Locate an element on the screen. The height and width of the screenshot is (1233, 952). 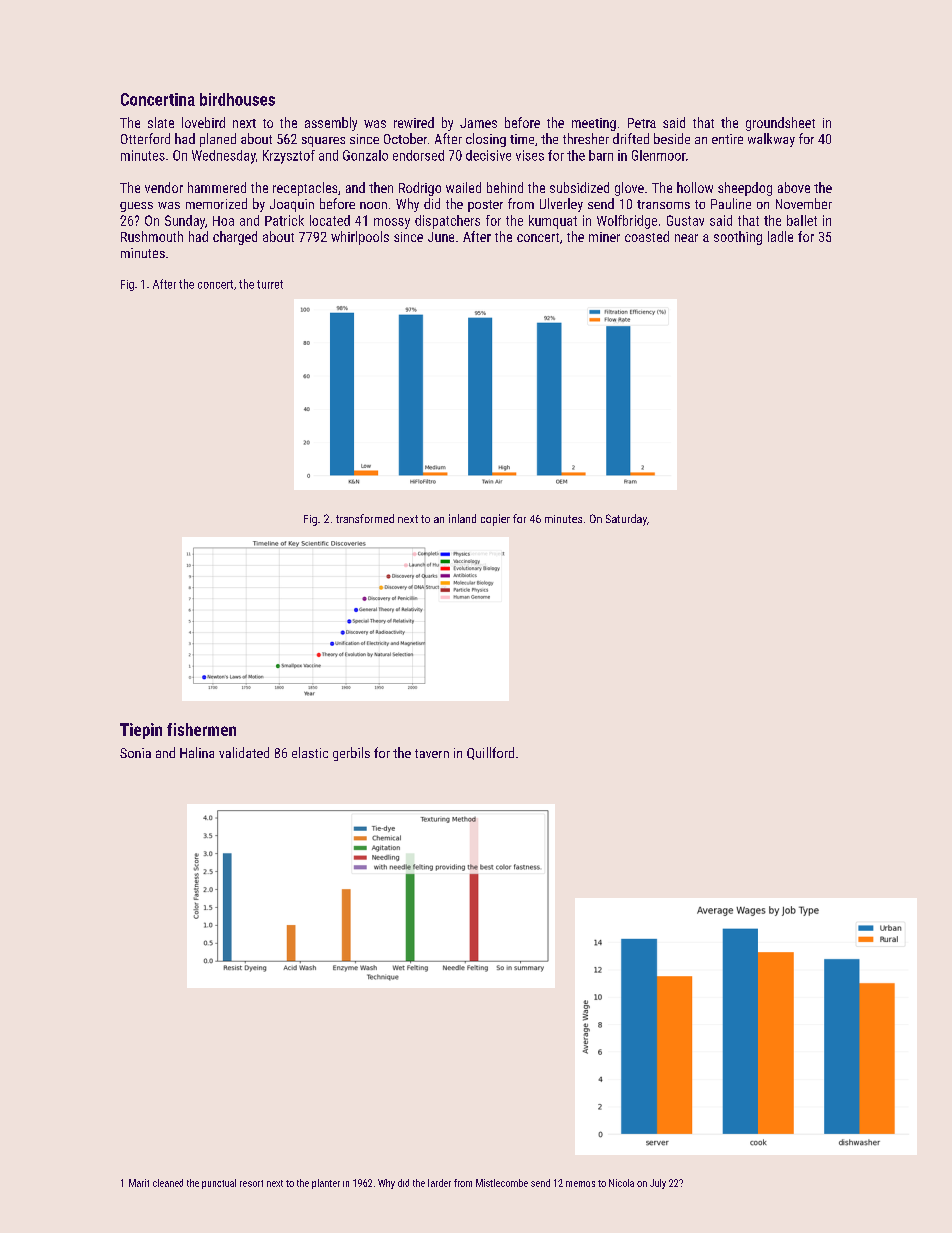
inland is located at coordinates (462, 518).
